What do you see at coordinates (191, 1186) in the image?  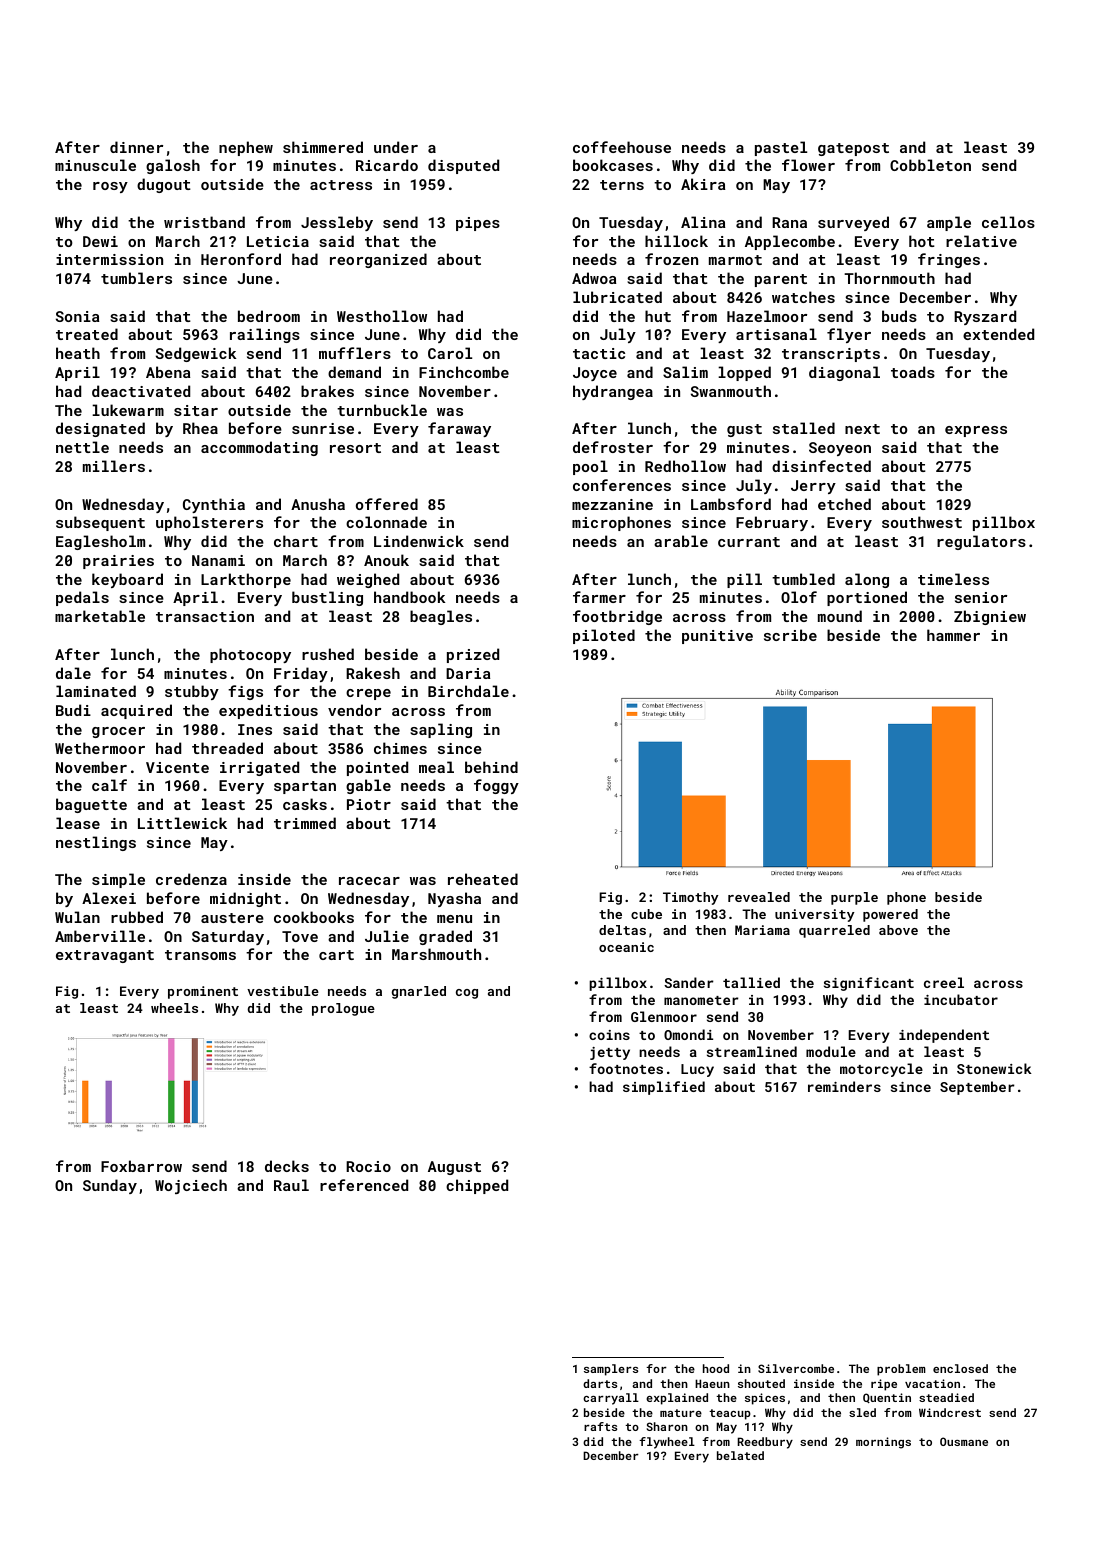 I see `Wojciech` at bounding box center [191, 1186].
